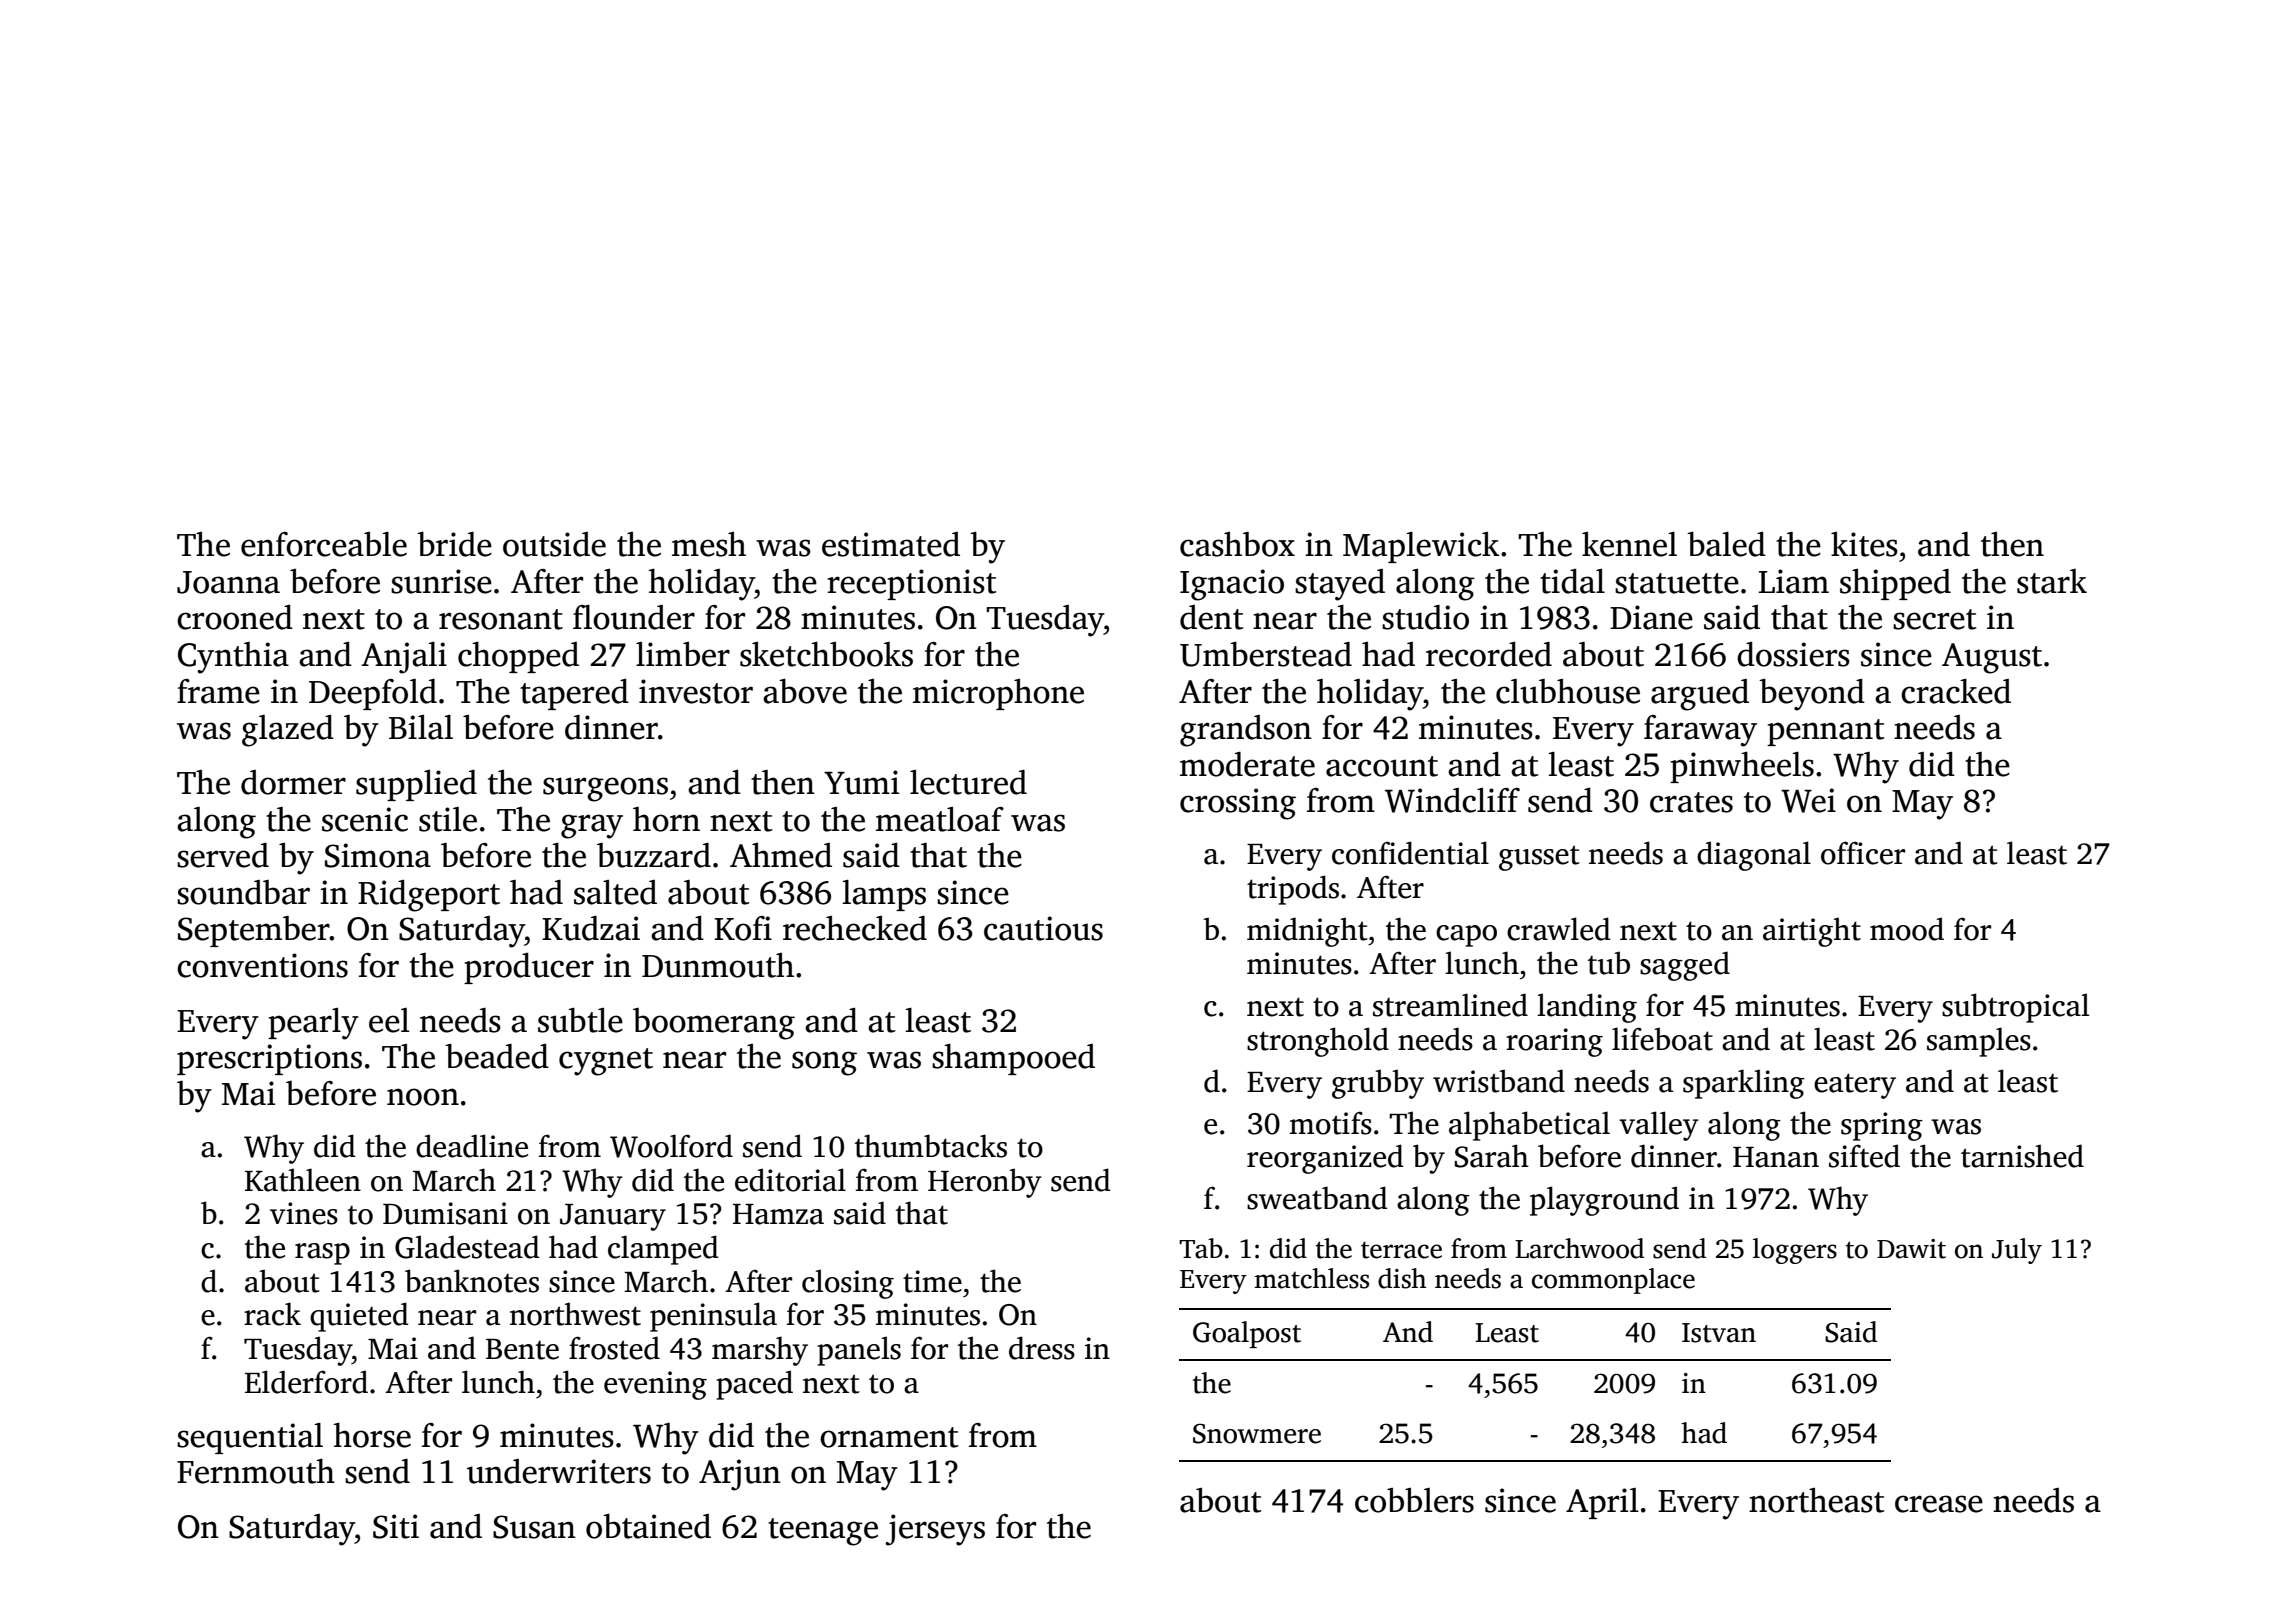  What do you see at coordinates (683, 654) in the image?
I see `limber` at bounding box center [683, 654].
